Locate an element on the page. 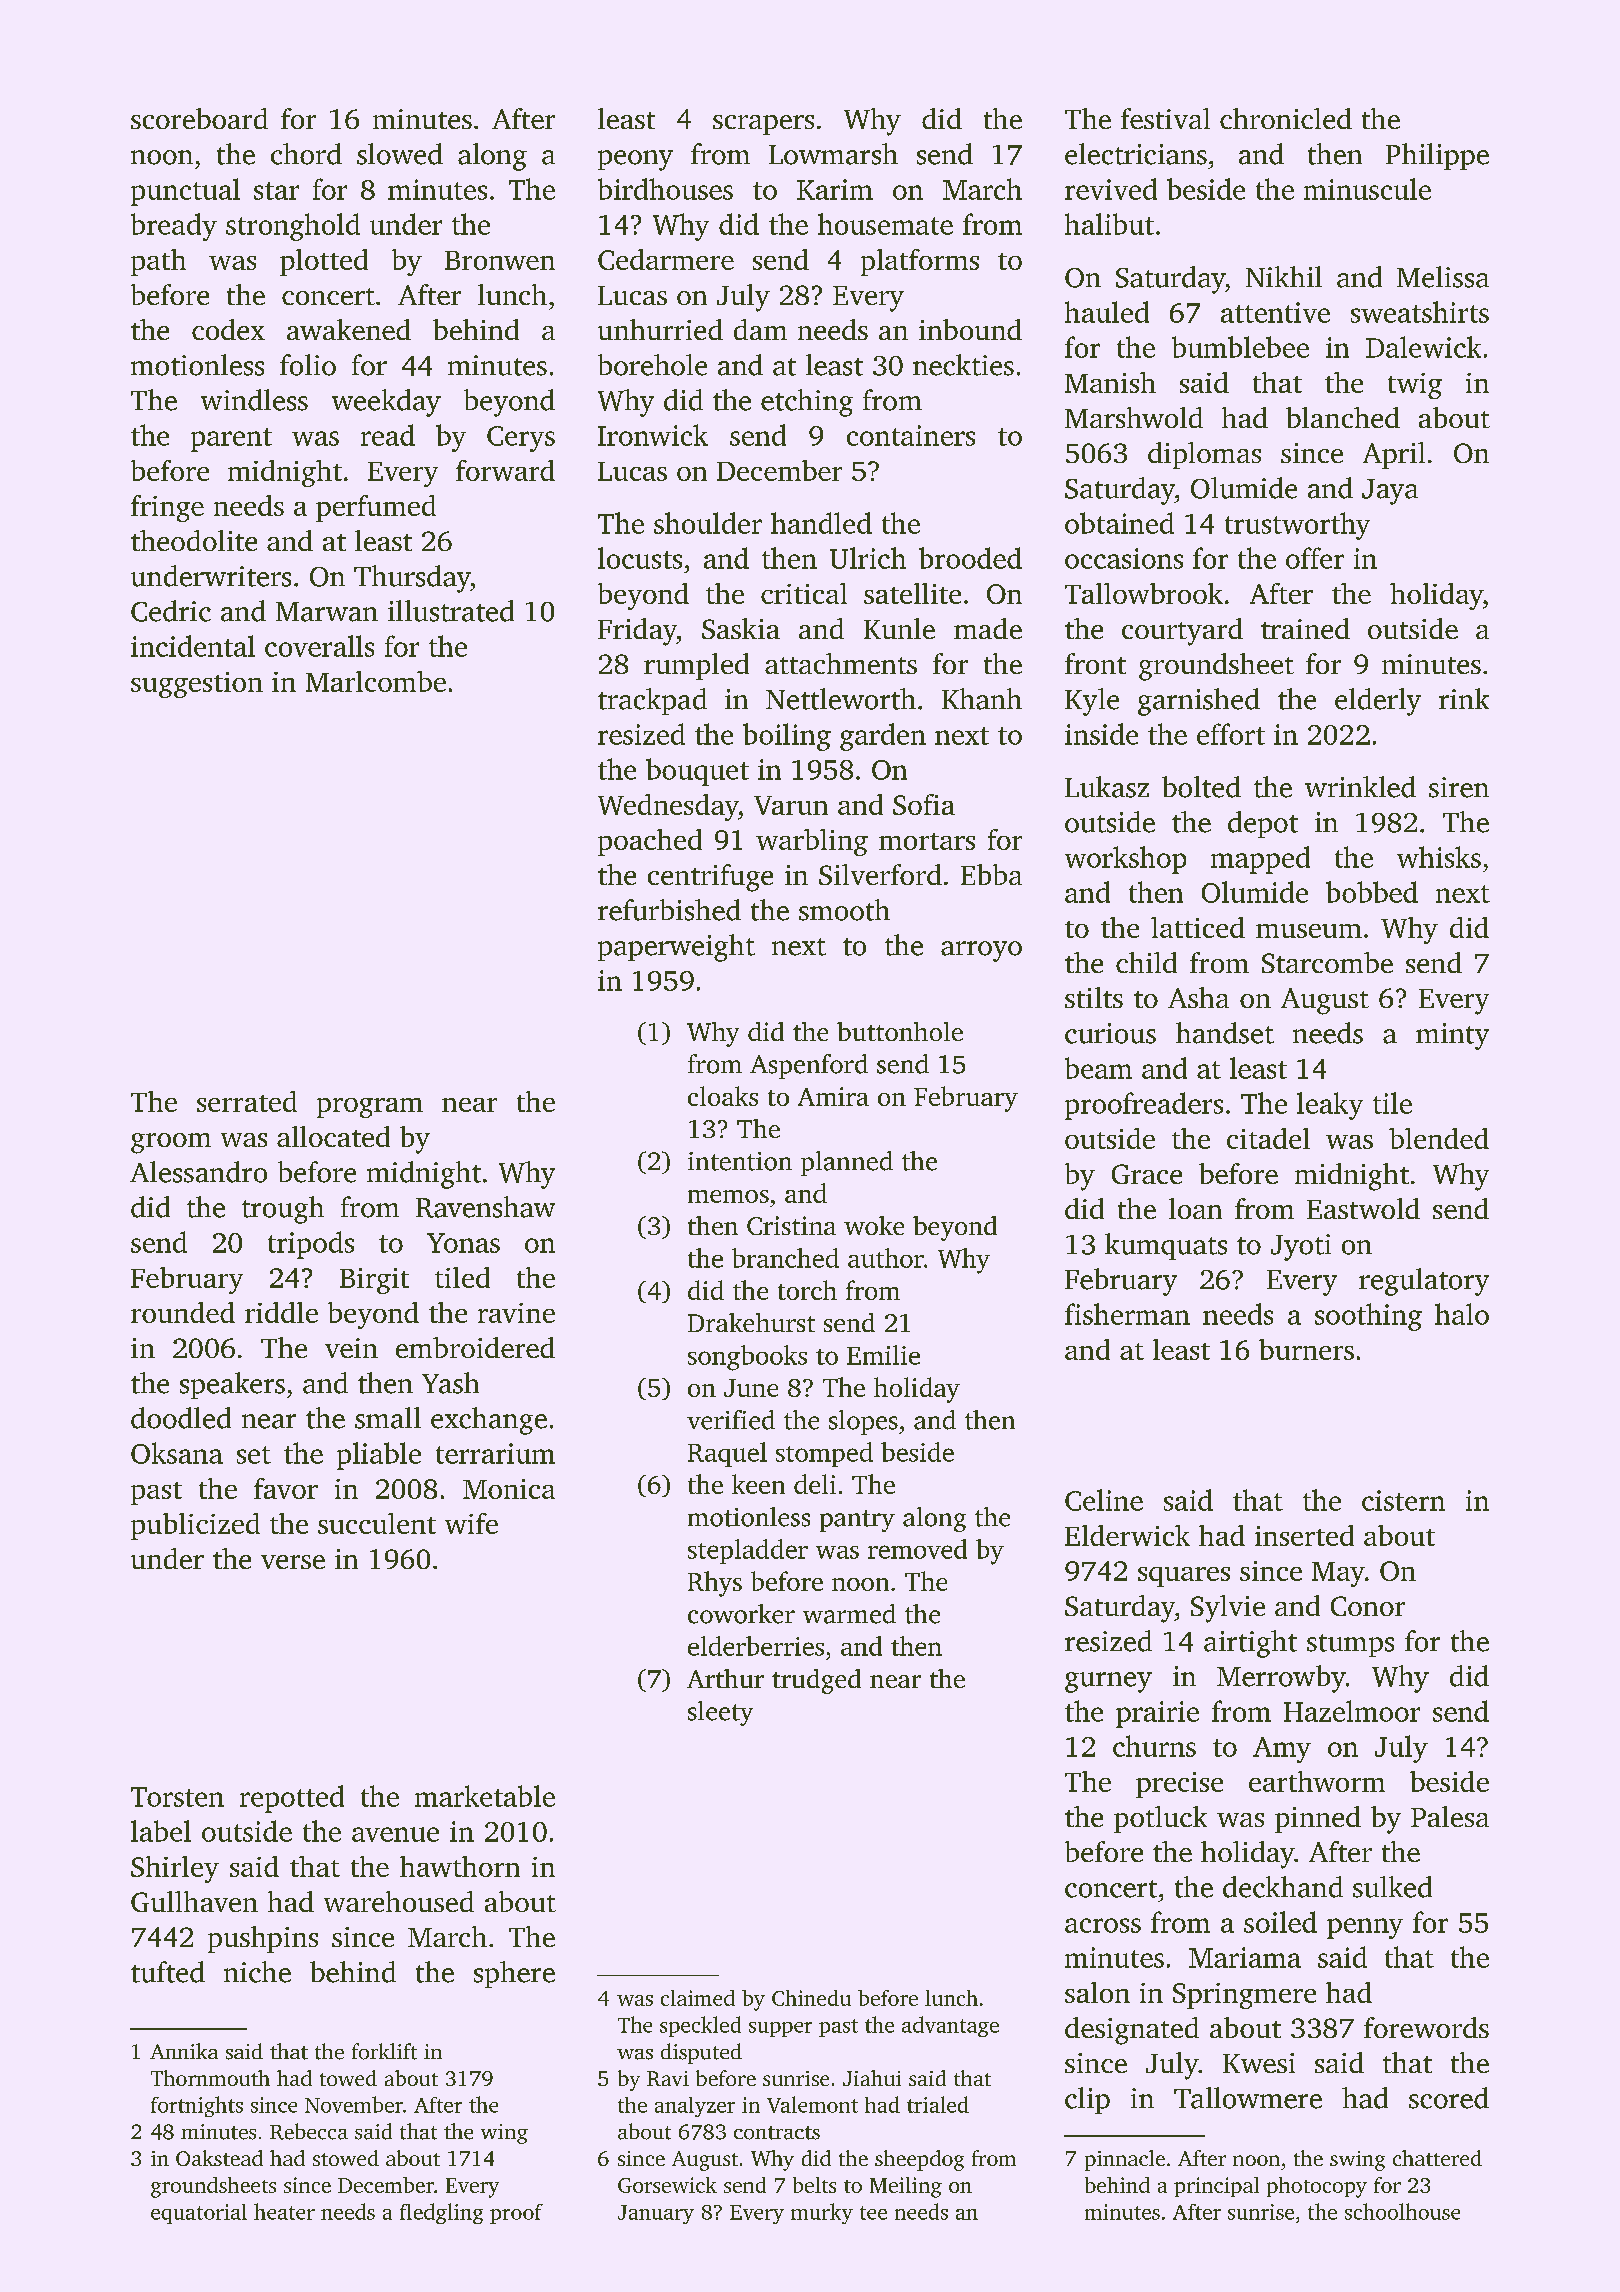 The width and height of the image is (1620, 2292). path is located at coordinates (158, 262).
